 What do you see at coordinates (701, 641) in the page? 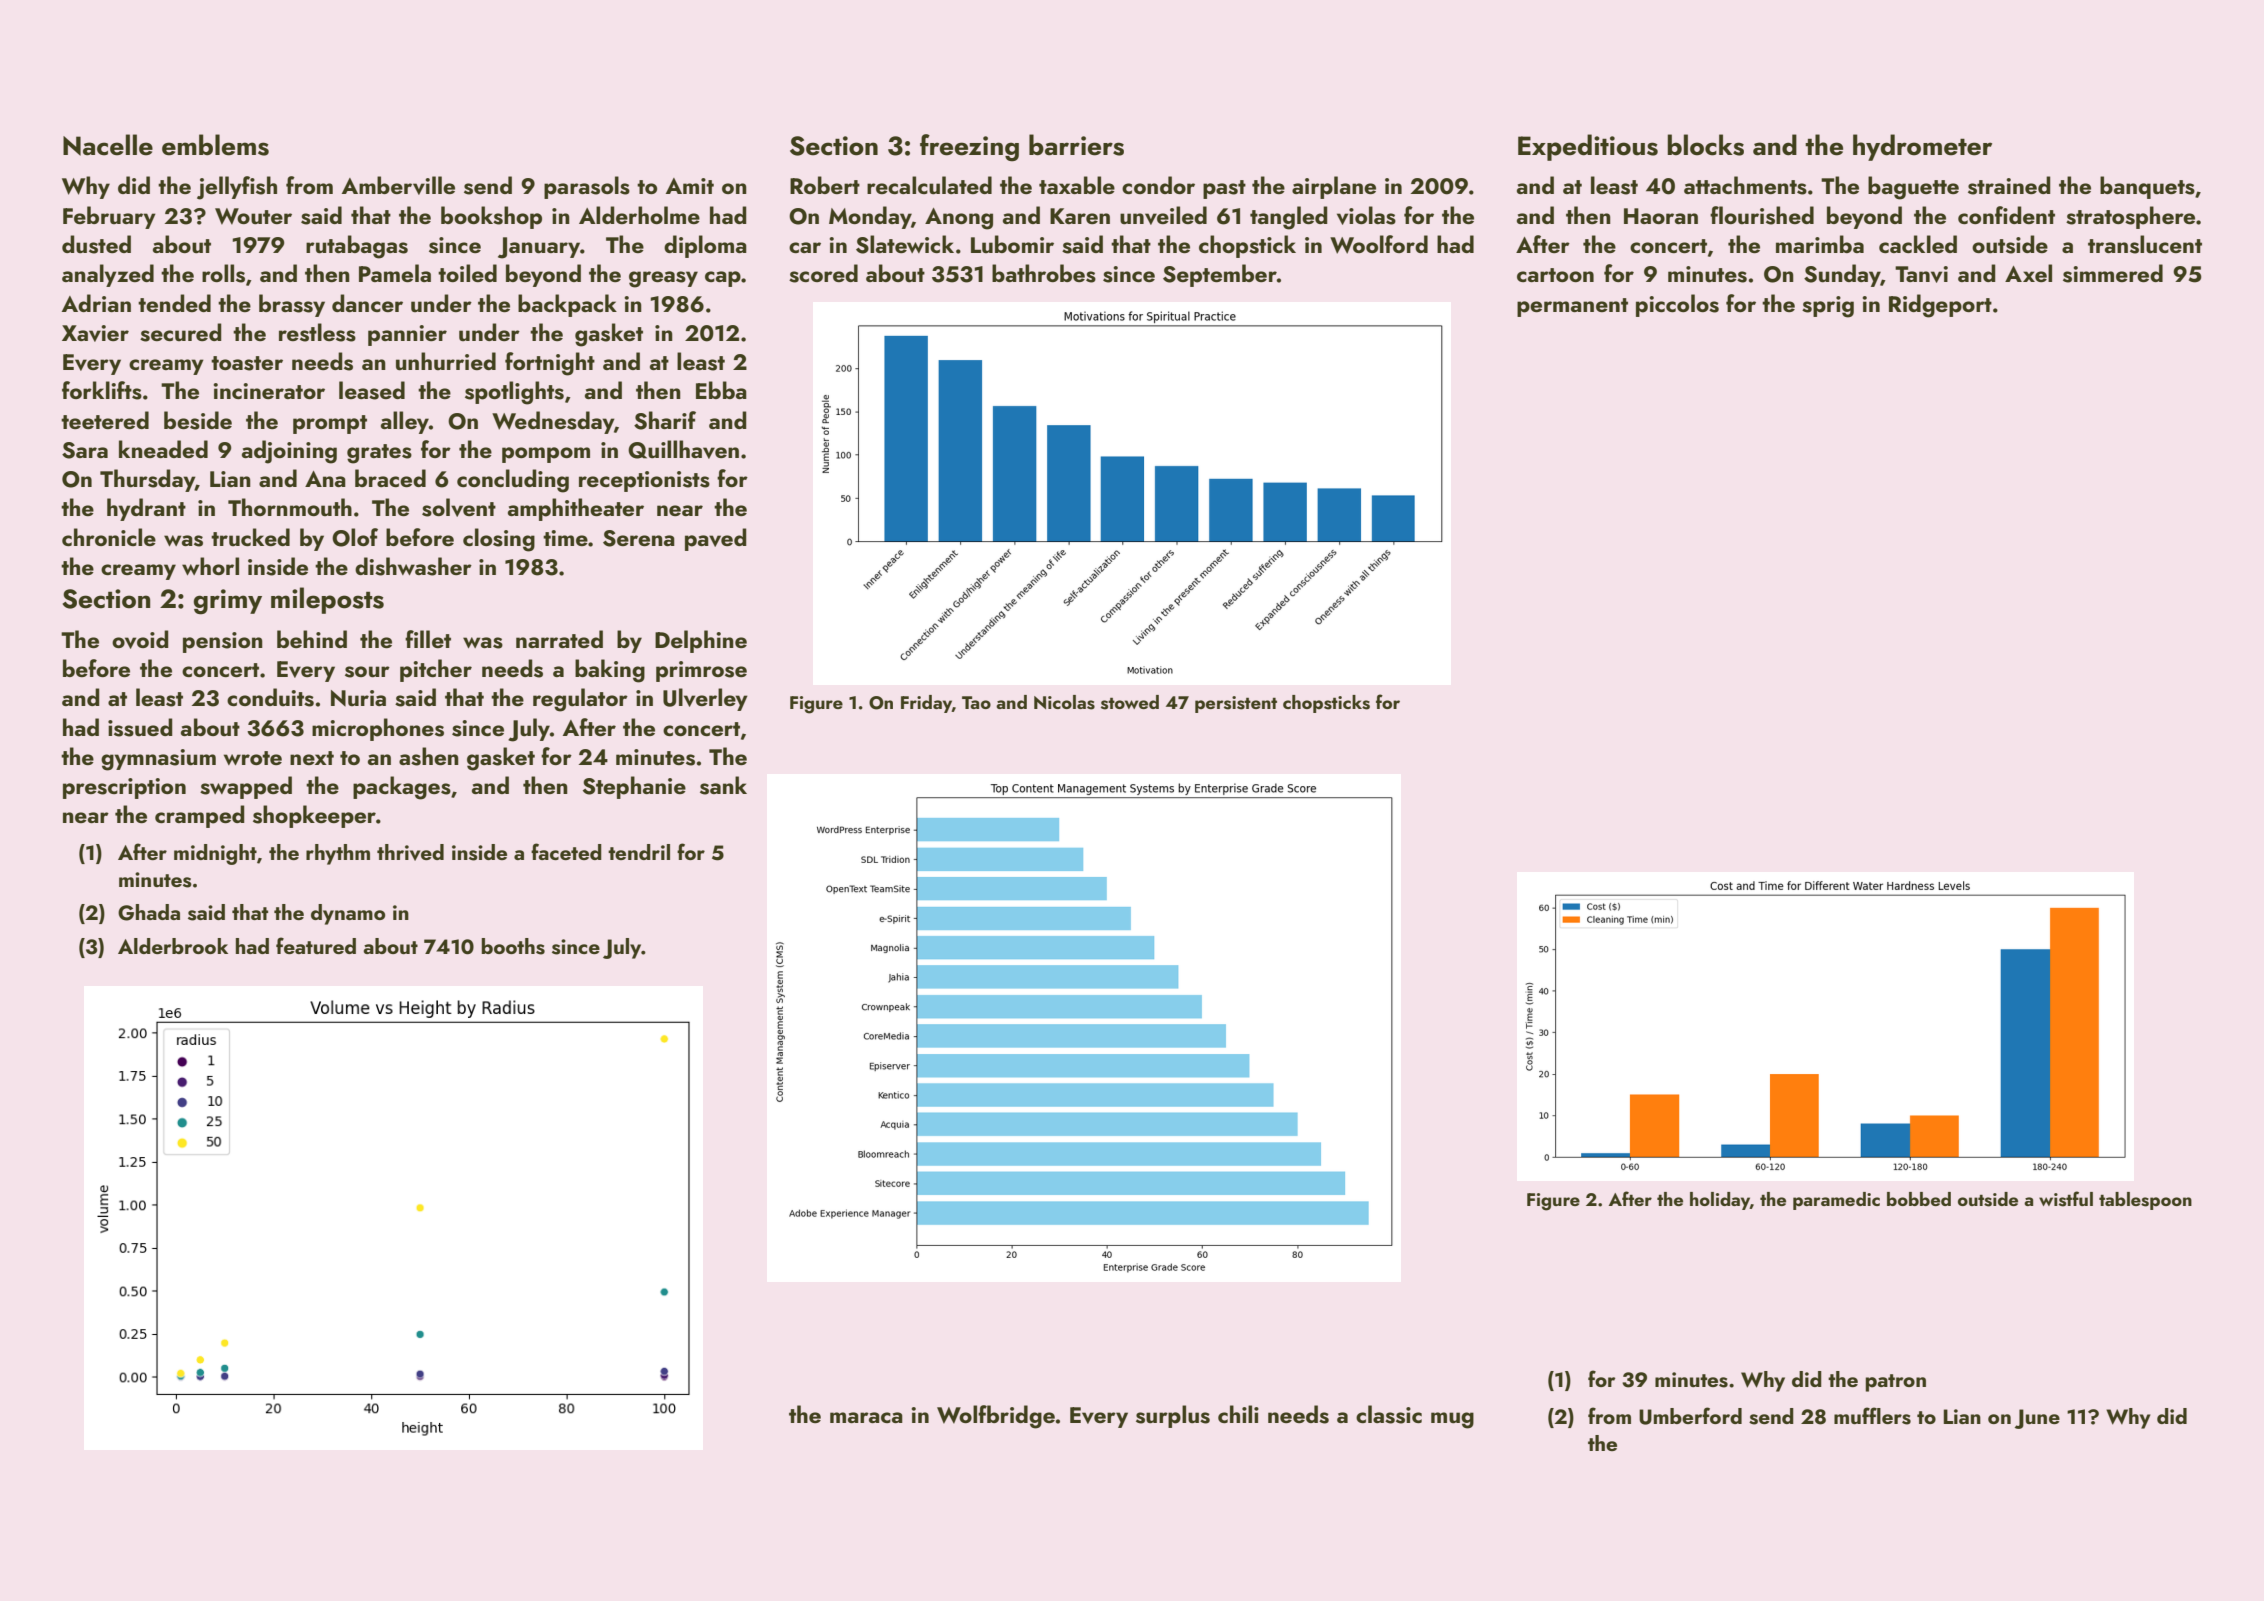
I see `Delphine` at bounding box center [701, 641].
